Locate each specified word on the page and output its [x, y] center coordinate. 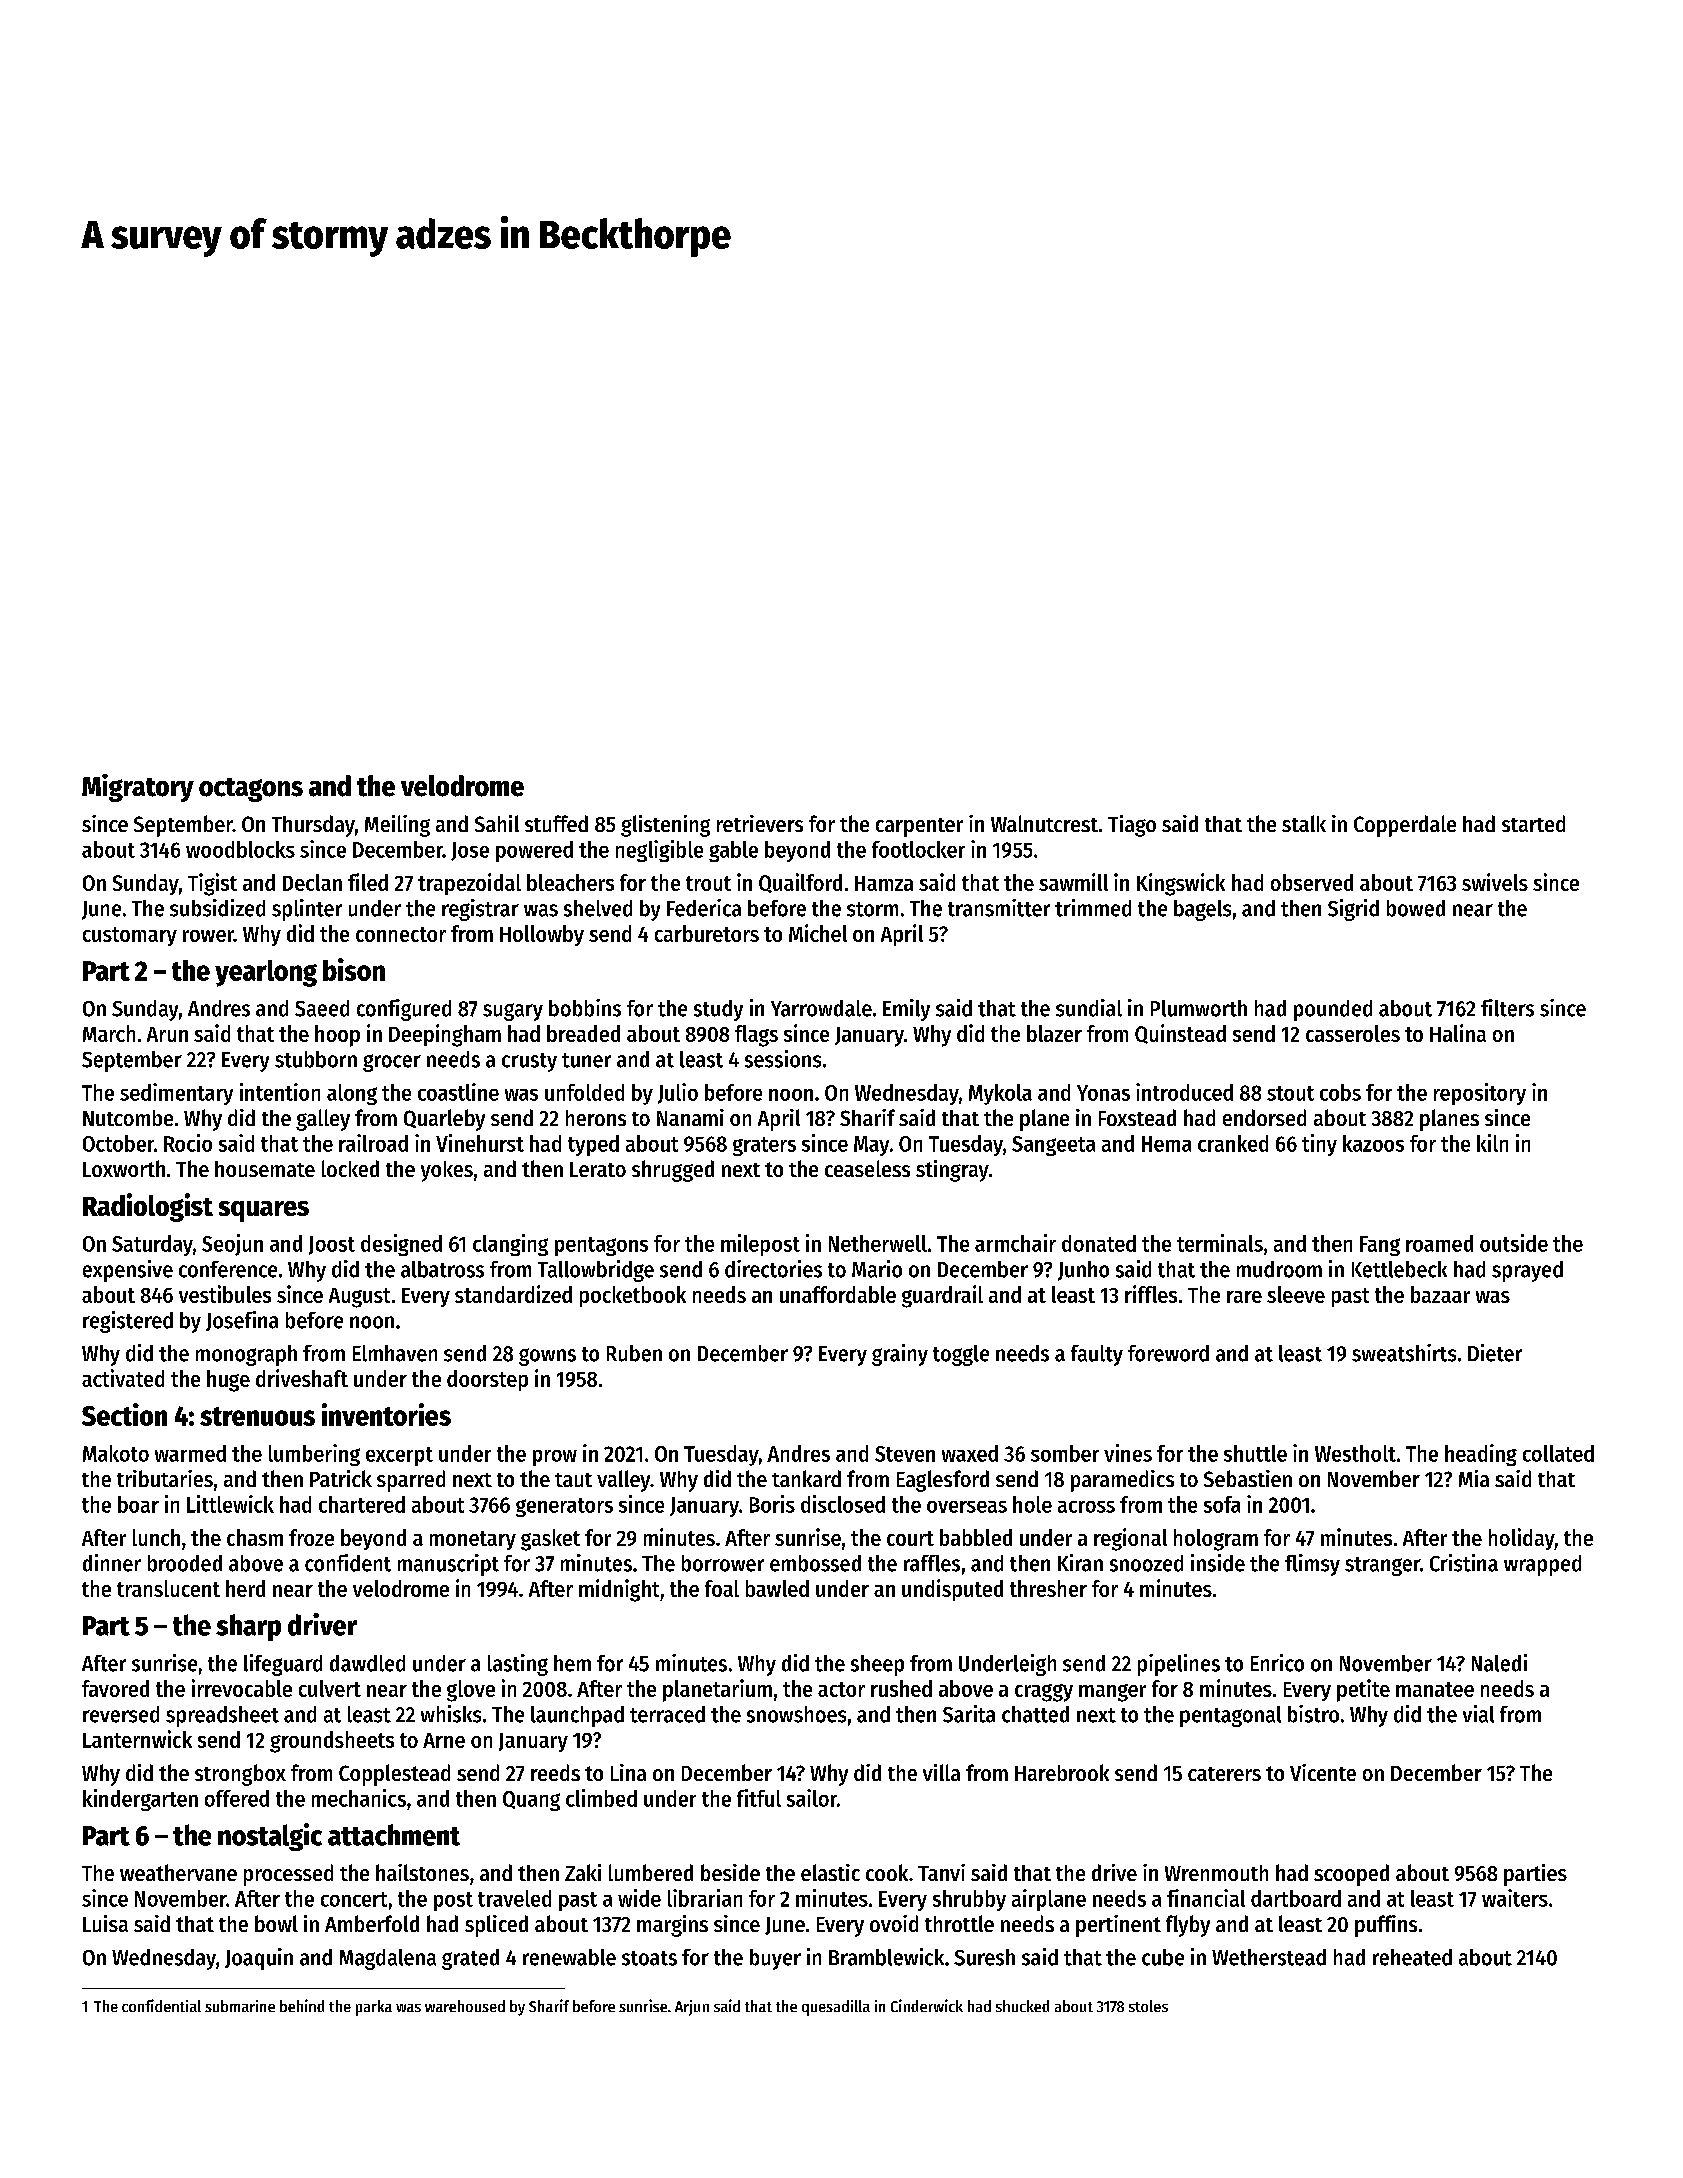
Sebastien [1248, 1478]
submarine [240, 2006]
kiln [1492, 1143]
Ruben [634, 1353]
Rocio [188, 1143]
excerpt [399, 1456]
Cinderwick [927, 2005]
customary [130, 936]
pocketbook [633, 1296]
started [1533, 823]
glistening [665, 826]
